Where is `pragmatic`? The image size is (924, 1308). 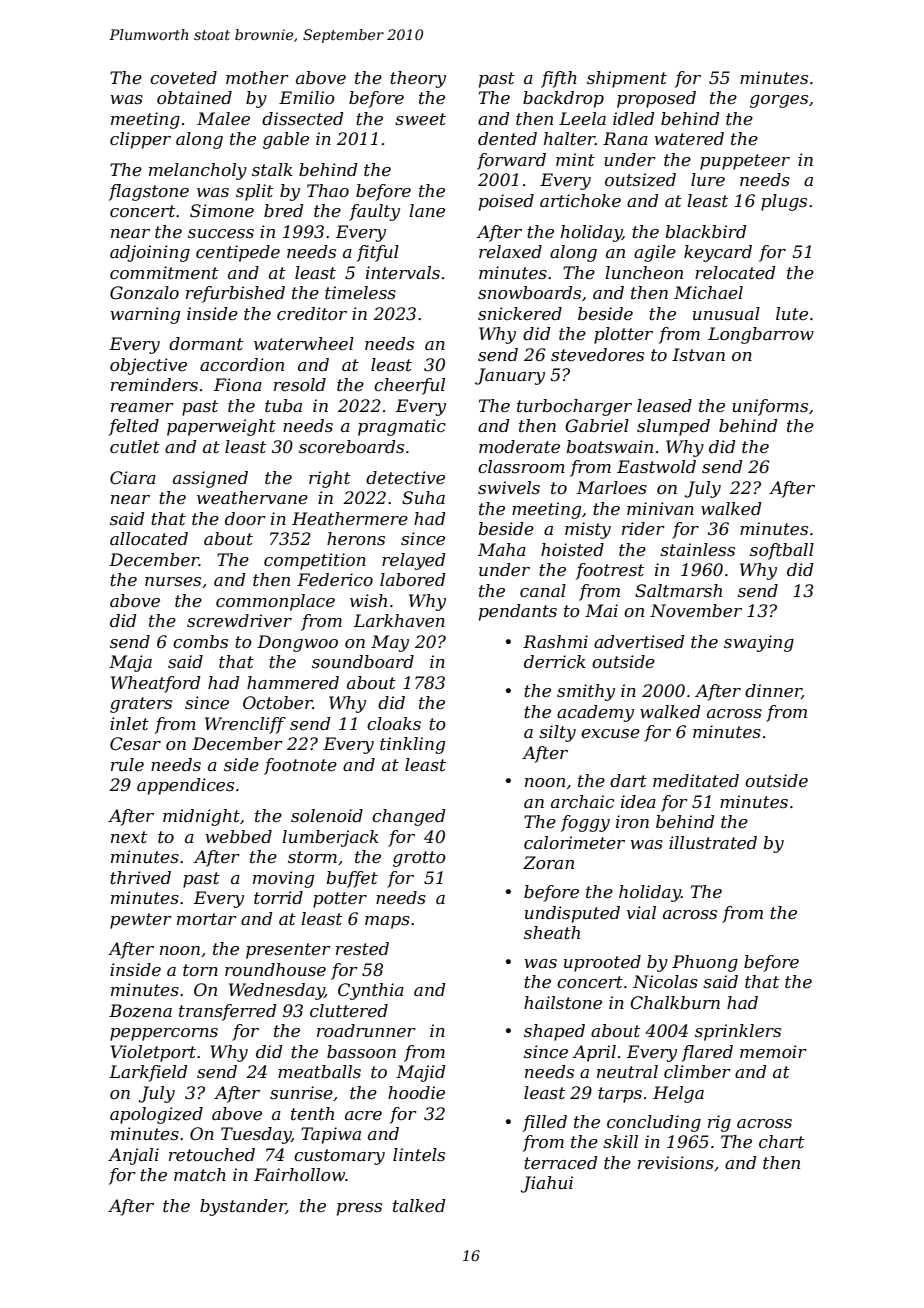 pragmatic is located at coordinates (402, 427).
